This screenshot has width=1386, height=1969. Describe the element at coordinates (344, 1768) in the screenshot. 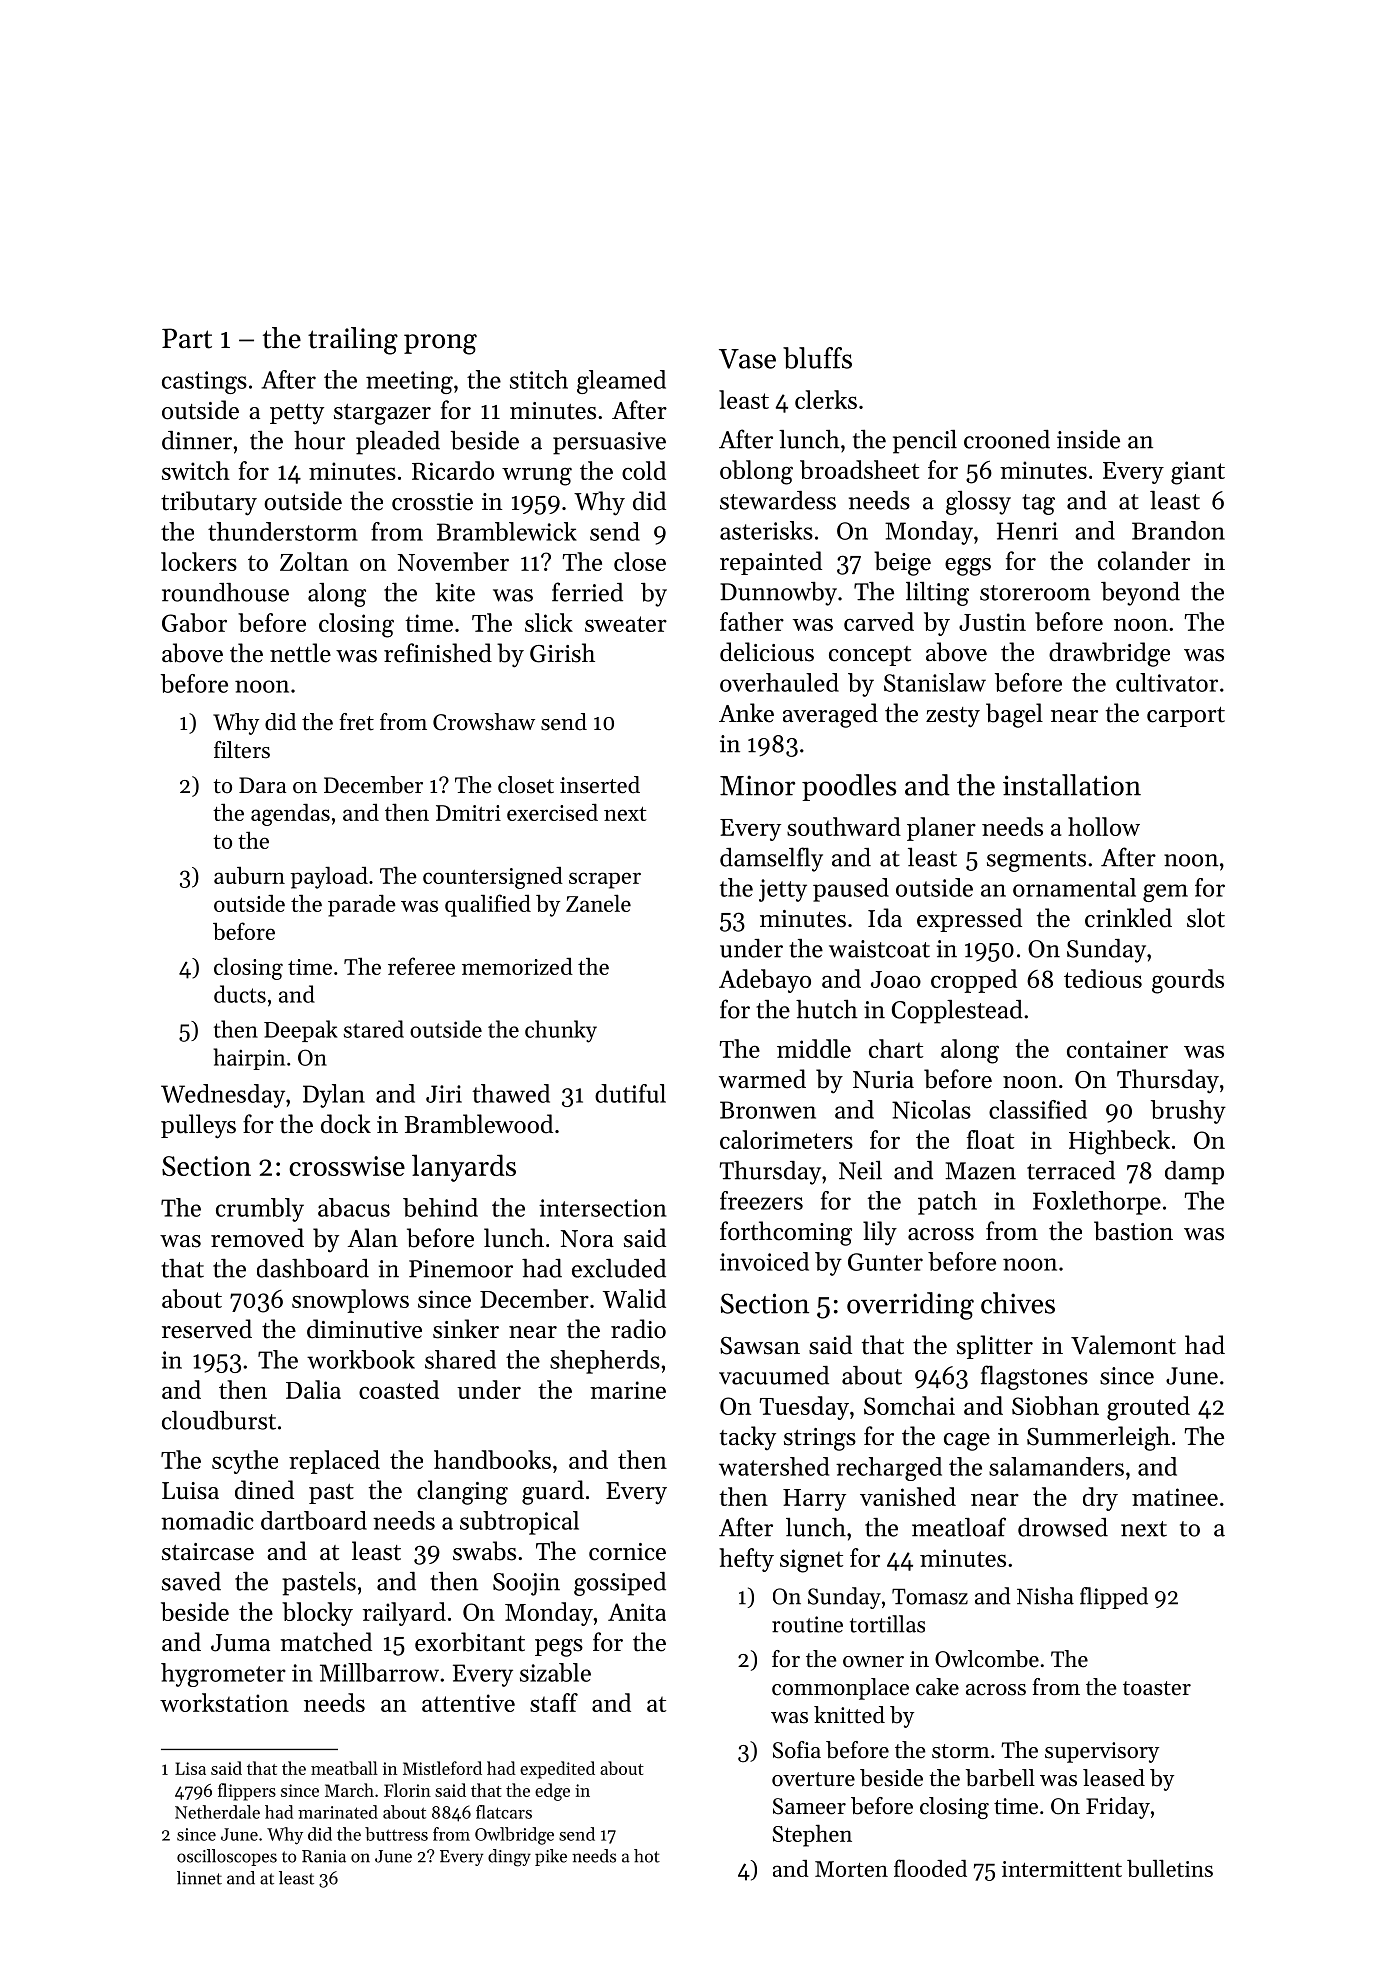

I see `meatball` at that location.
